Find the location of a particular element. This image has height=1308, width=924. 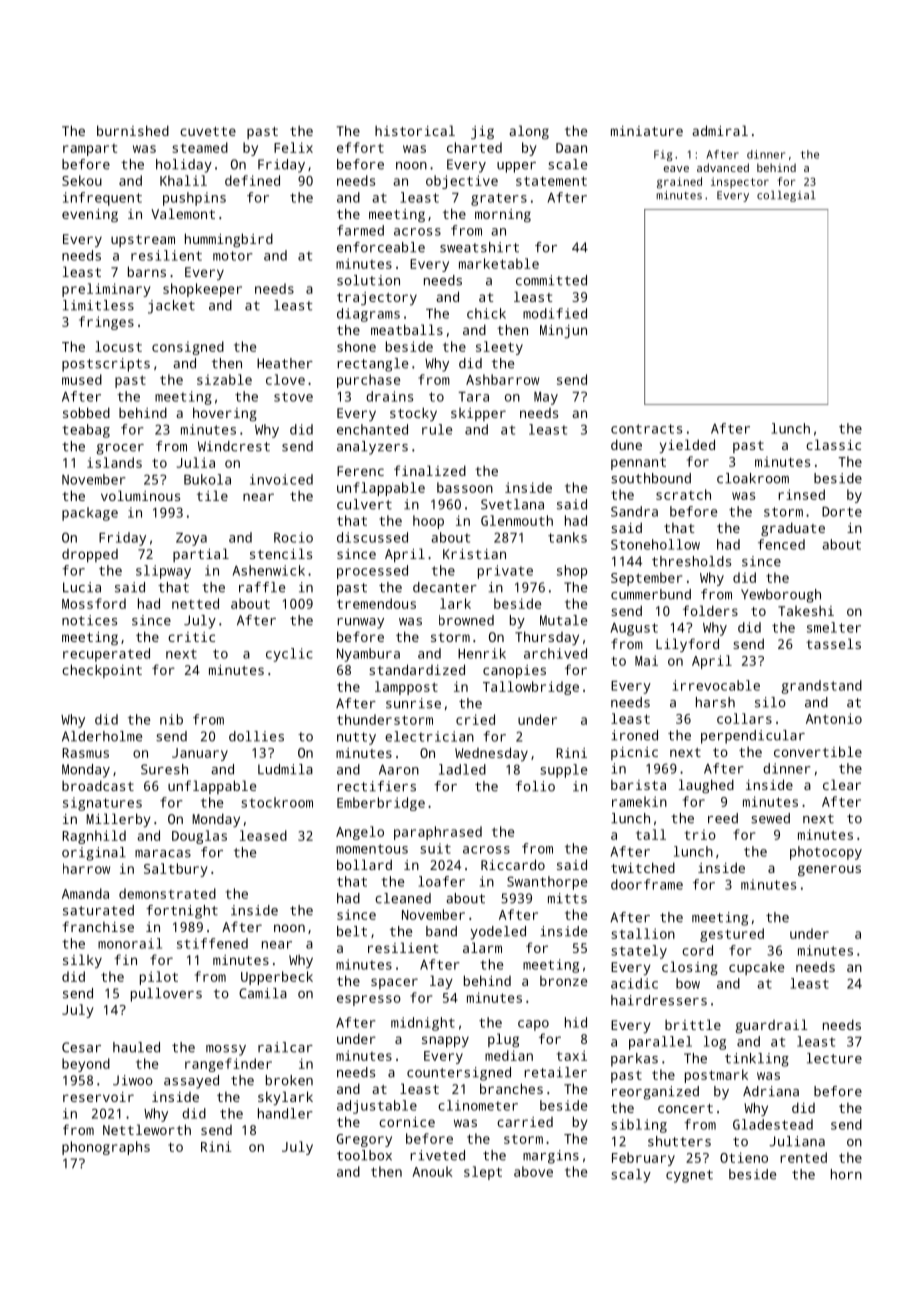

midnight is located at coordinates (423, 1024).
